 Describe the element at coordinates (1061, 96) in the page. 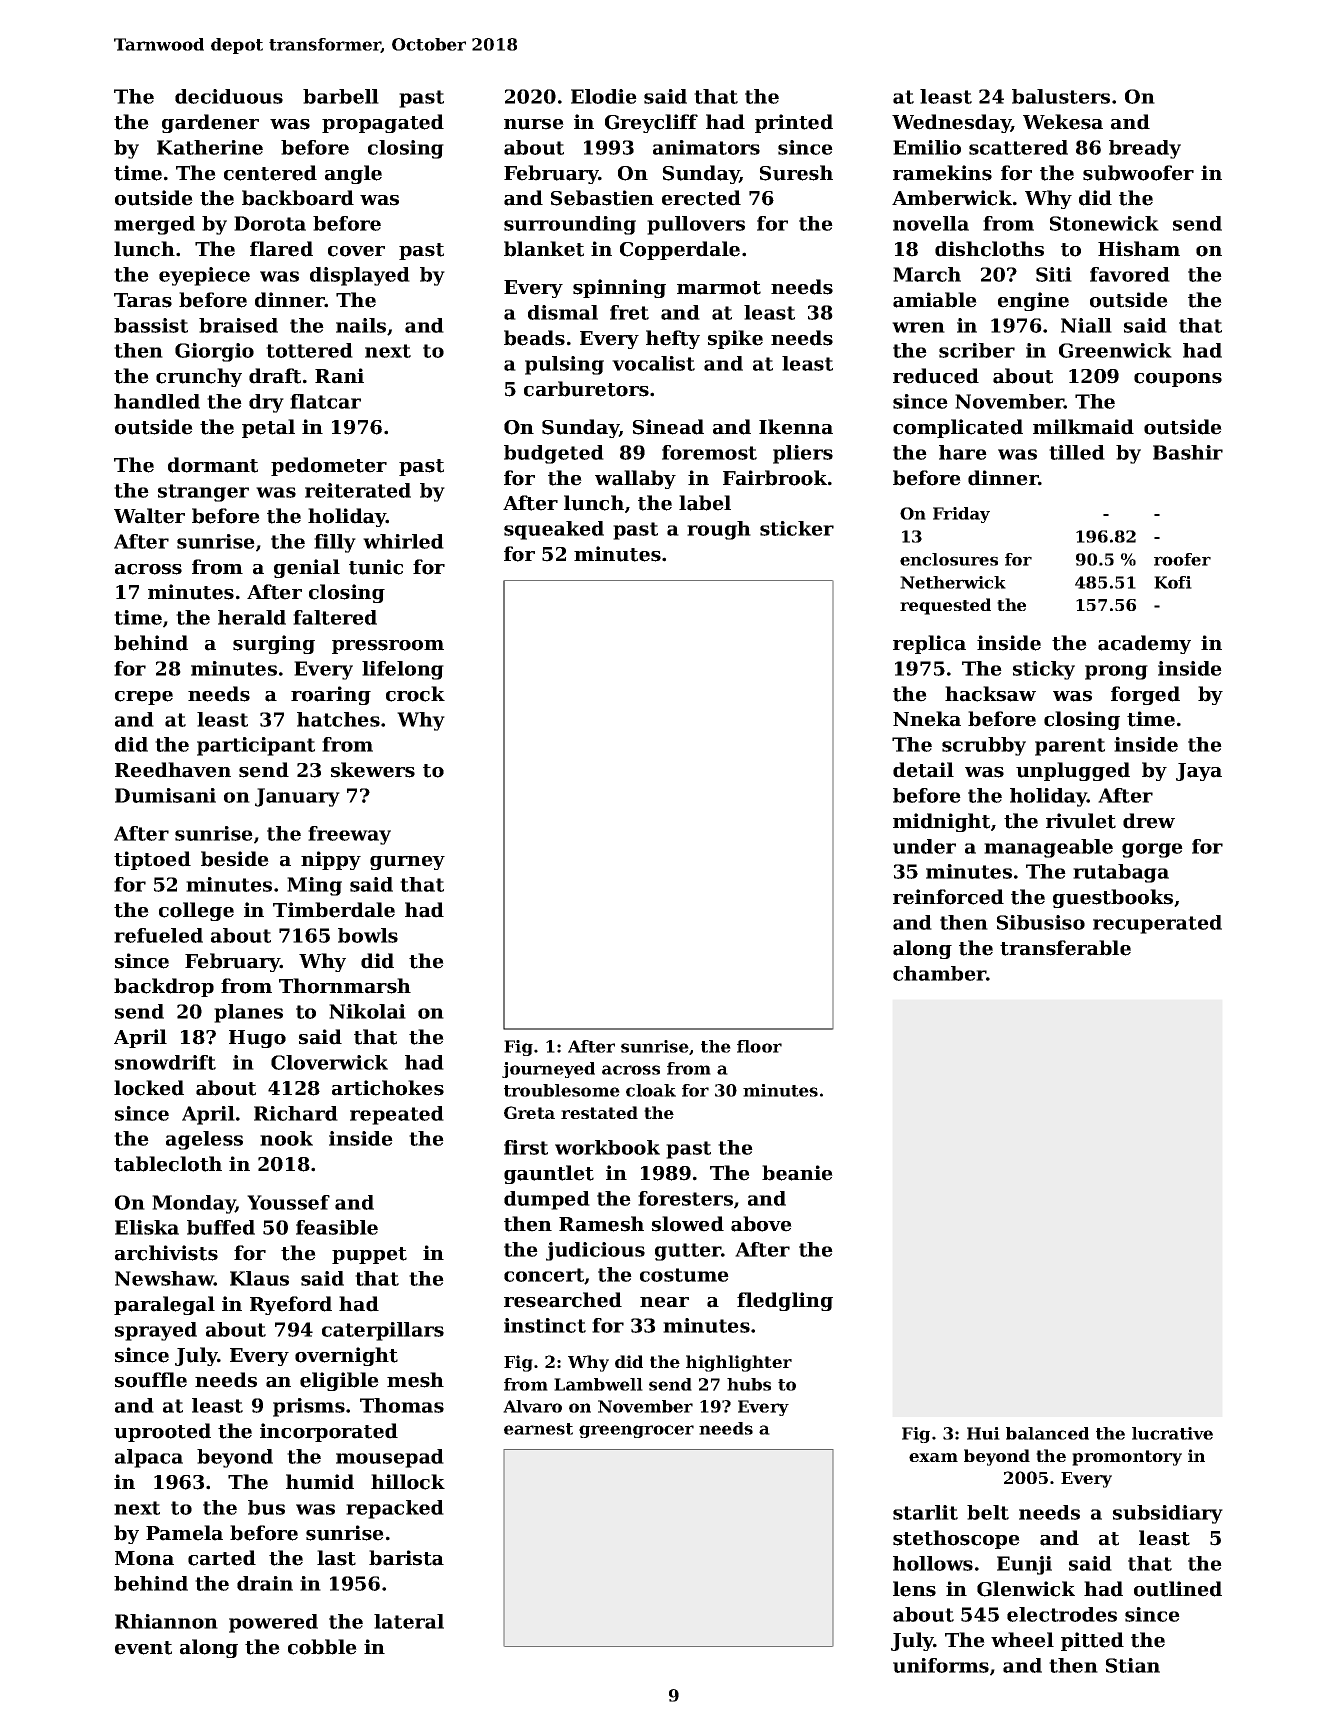

I see `balusters` at that location.
